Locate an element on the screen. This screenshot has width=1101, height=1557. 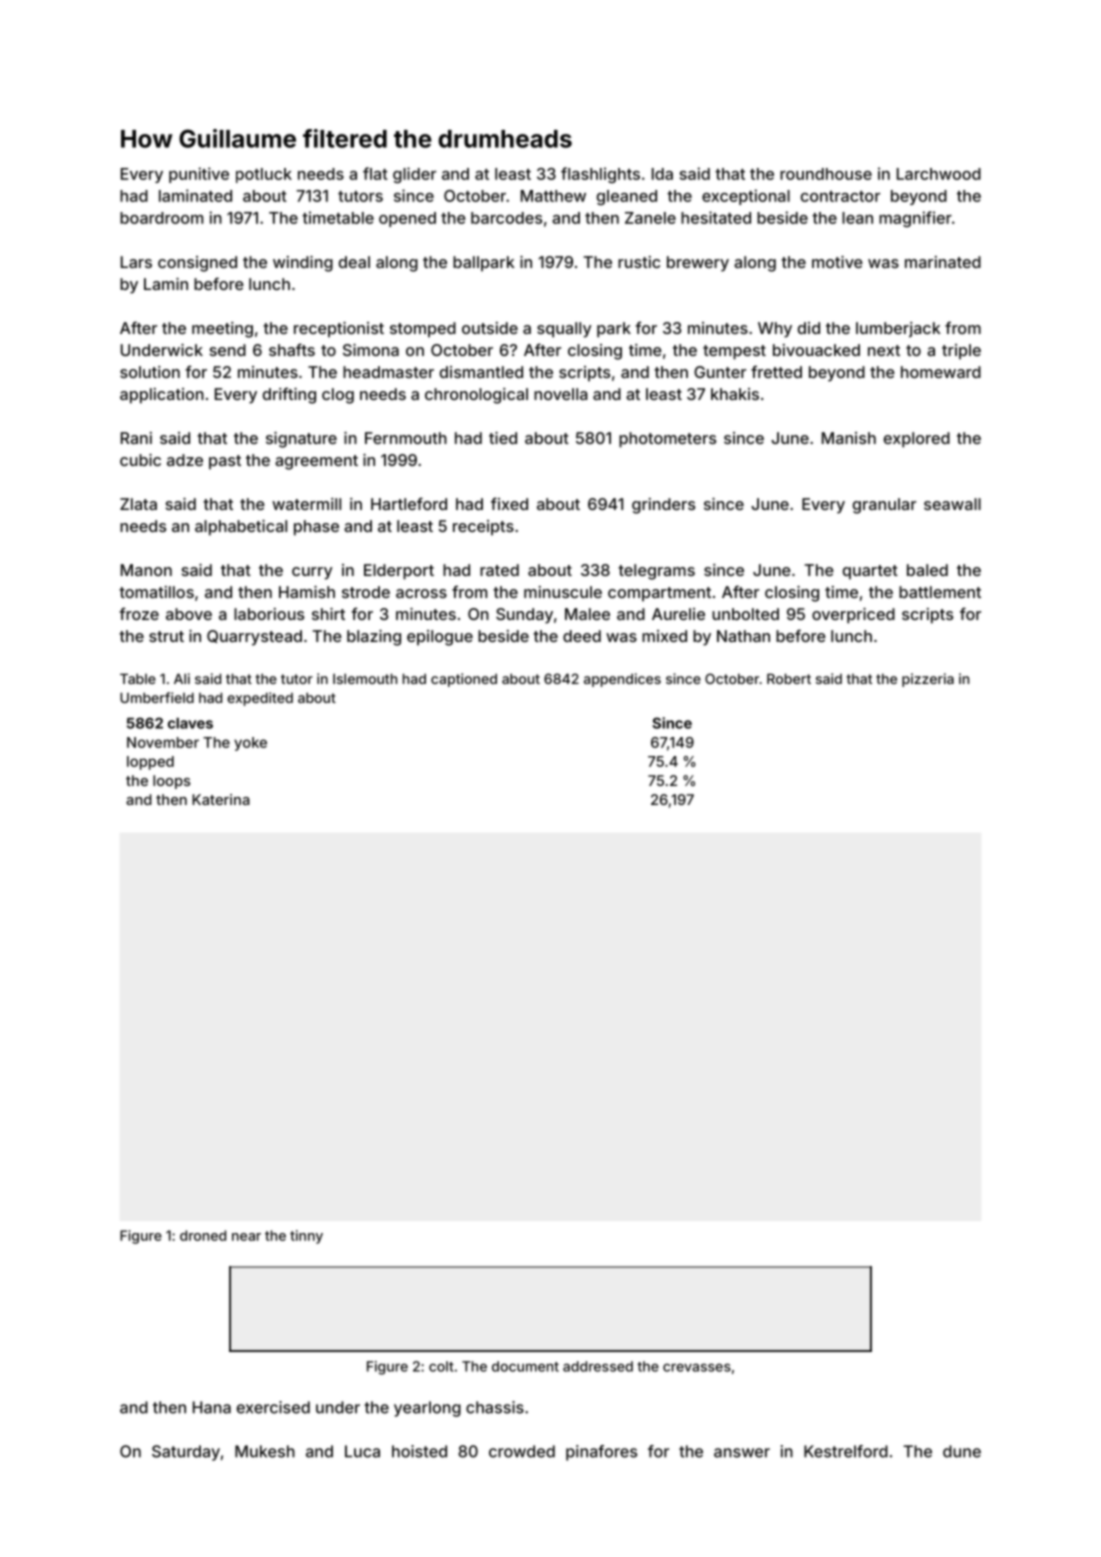
exceptional is located at coordinates (746, 197).
